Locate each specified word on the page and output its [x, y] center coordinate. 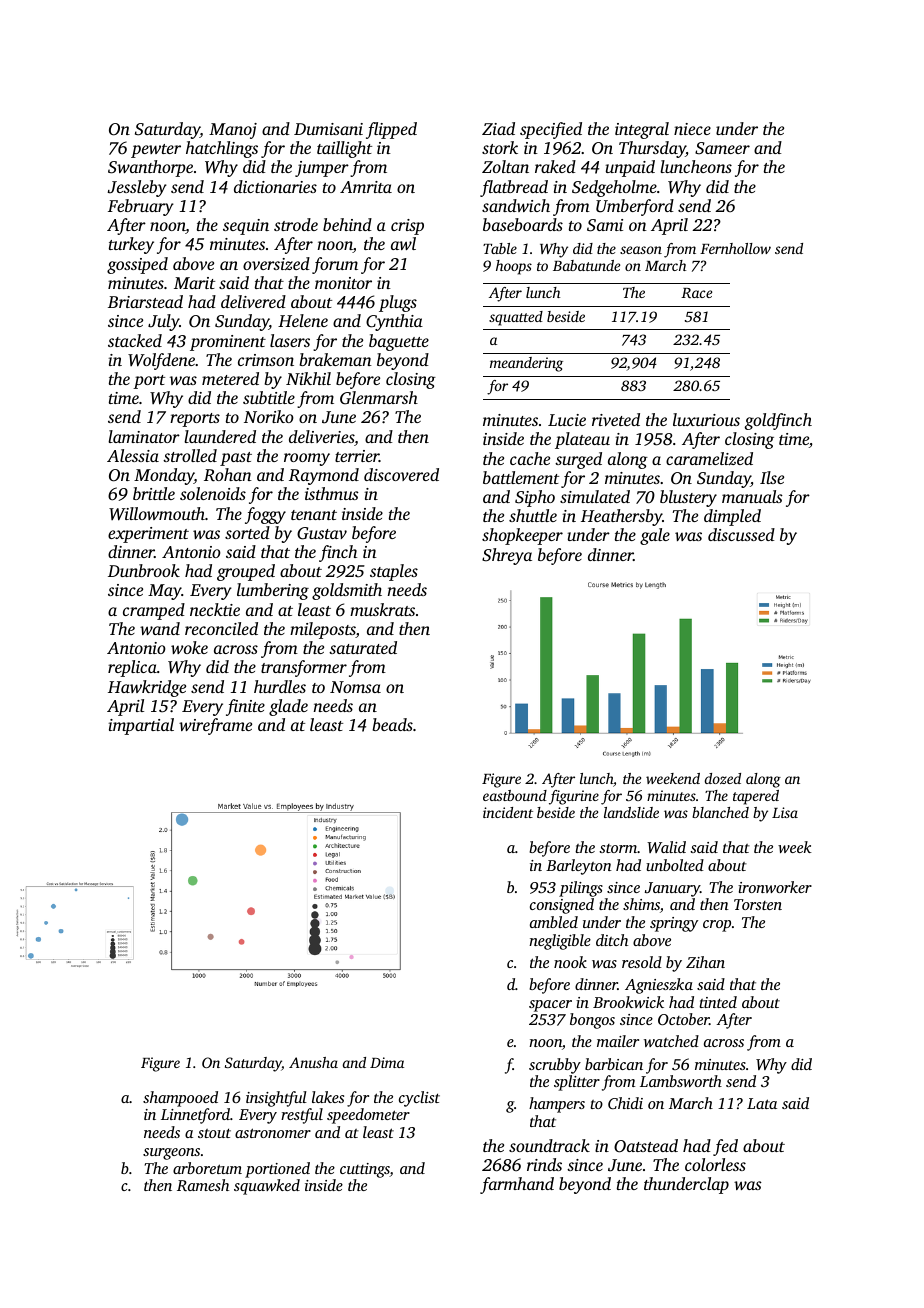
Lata [762, 1103]
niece [692, 129]
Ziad [498, 128]
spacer [550, 1006]
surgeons [171, 1154]
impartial [141, 726]
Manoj [233, 131]
